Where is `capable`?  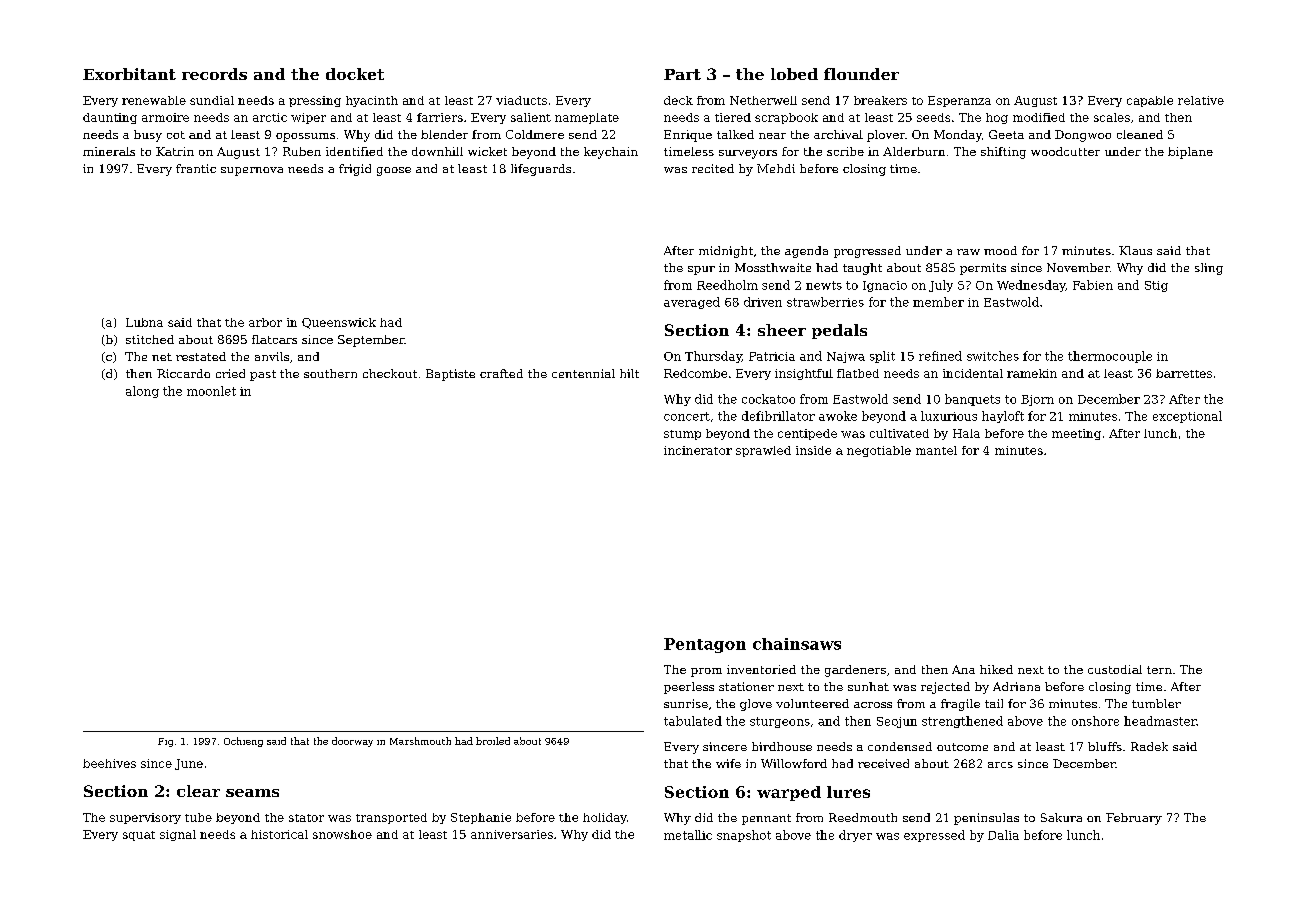 capable is located at coordinates (1150, 101).
